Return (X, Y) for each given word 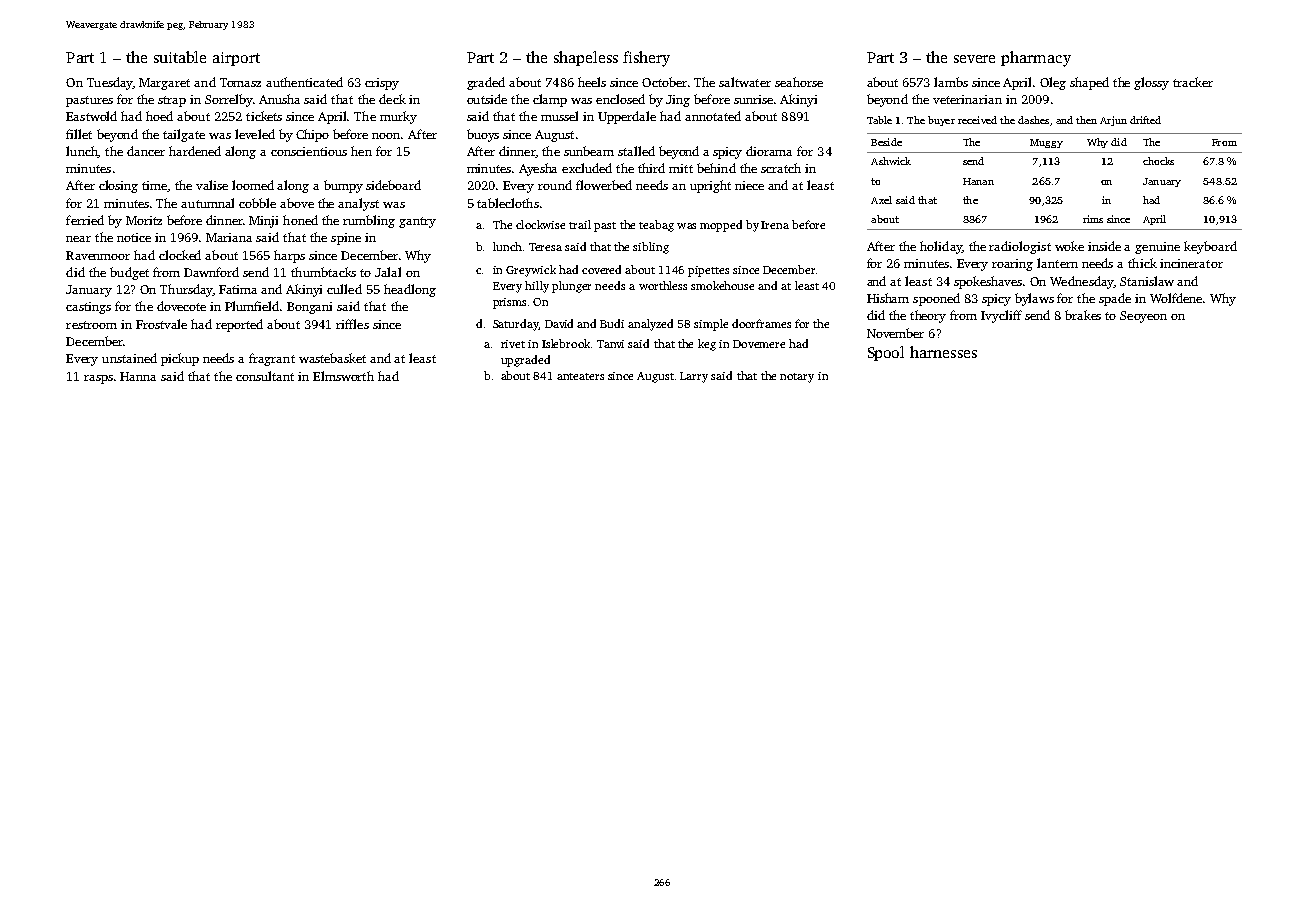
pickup (180, 359)
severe (974, 59)
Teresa (545, 247)
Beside (886, 142)
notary (797, 378)
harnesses (943, 352)
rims (1093, 219)
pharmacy (1036, 59)
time (154, 185)
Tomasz (240, 82)
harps (289, 256)
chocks (1158, 161)
